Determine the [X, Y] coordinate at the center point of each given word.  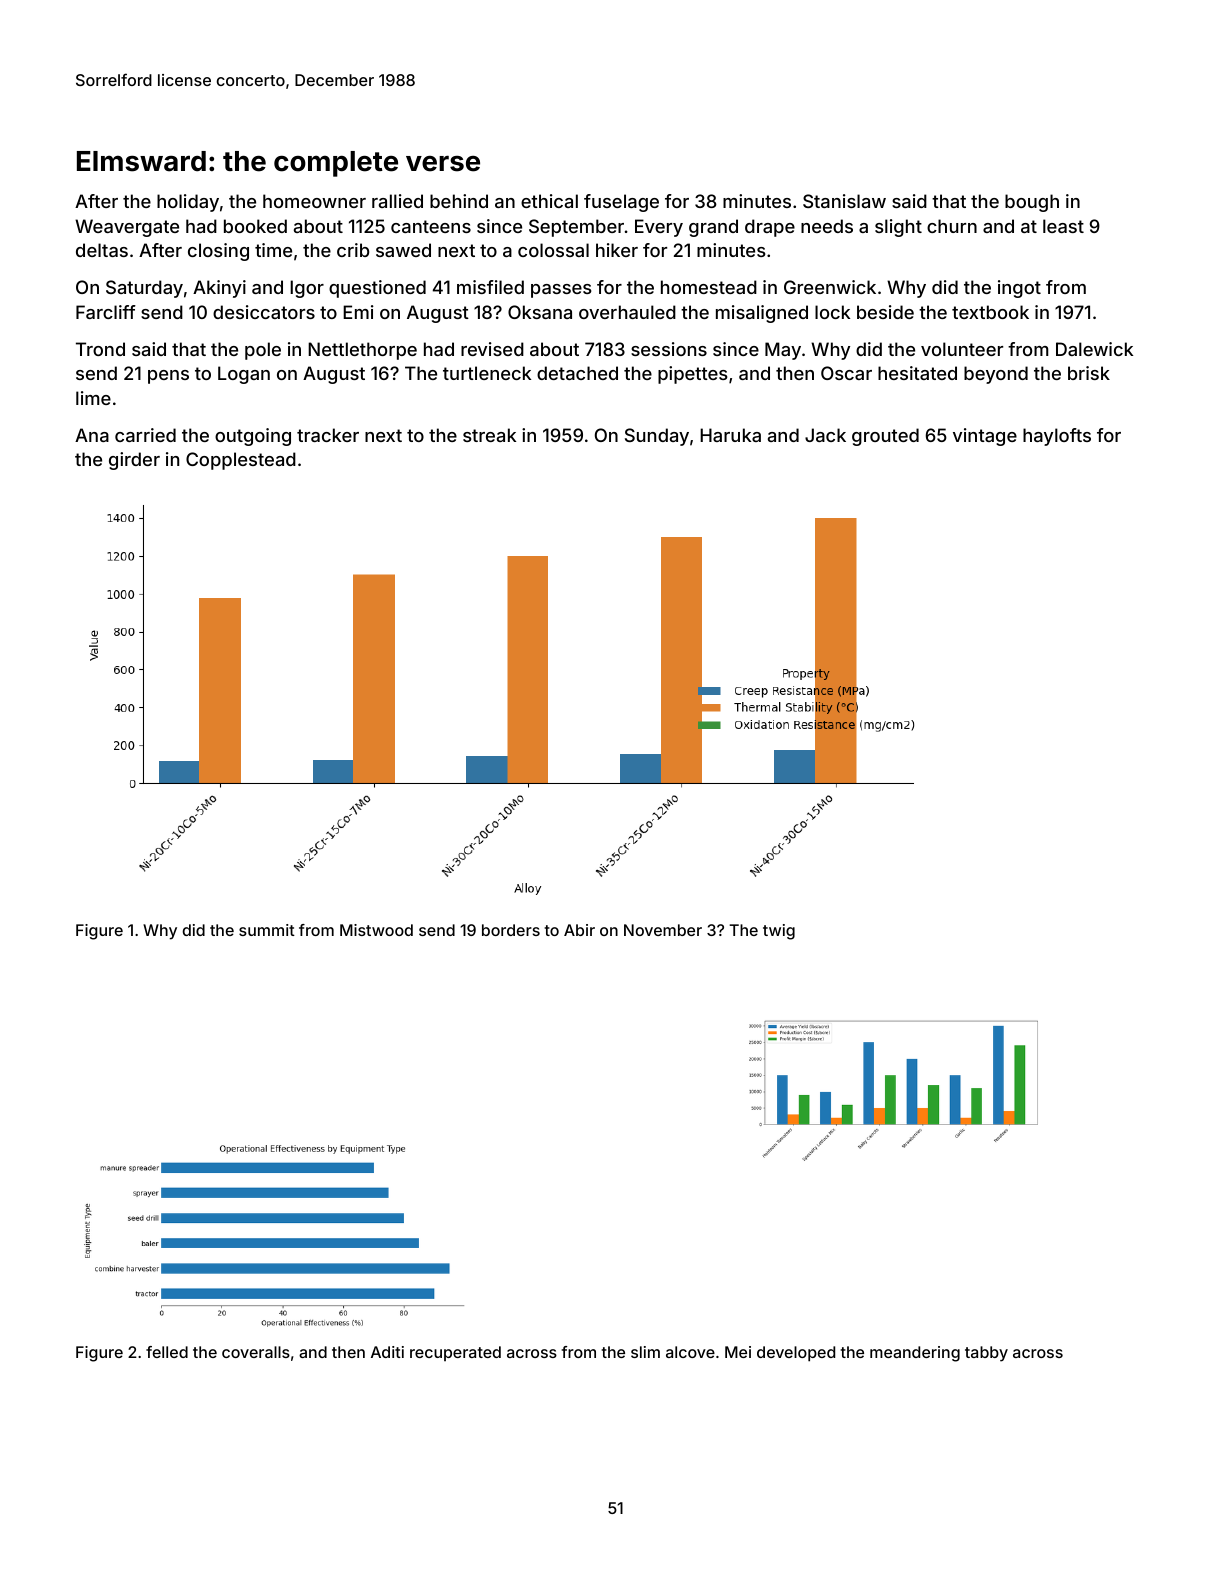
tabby [986, 1354]
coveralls [256, 1352]
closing [218, 252]
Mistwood [376, 930]
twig [779, 932]
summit [267, 930]
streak [489, 435]
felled [167, 1352]
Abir [579, 930]
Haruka [730, 435]
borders [511, 930]
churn [952, 226]
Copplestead [241, 461]
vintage [985, 437]
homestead [709, 287]
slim [645, 1352]
